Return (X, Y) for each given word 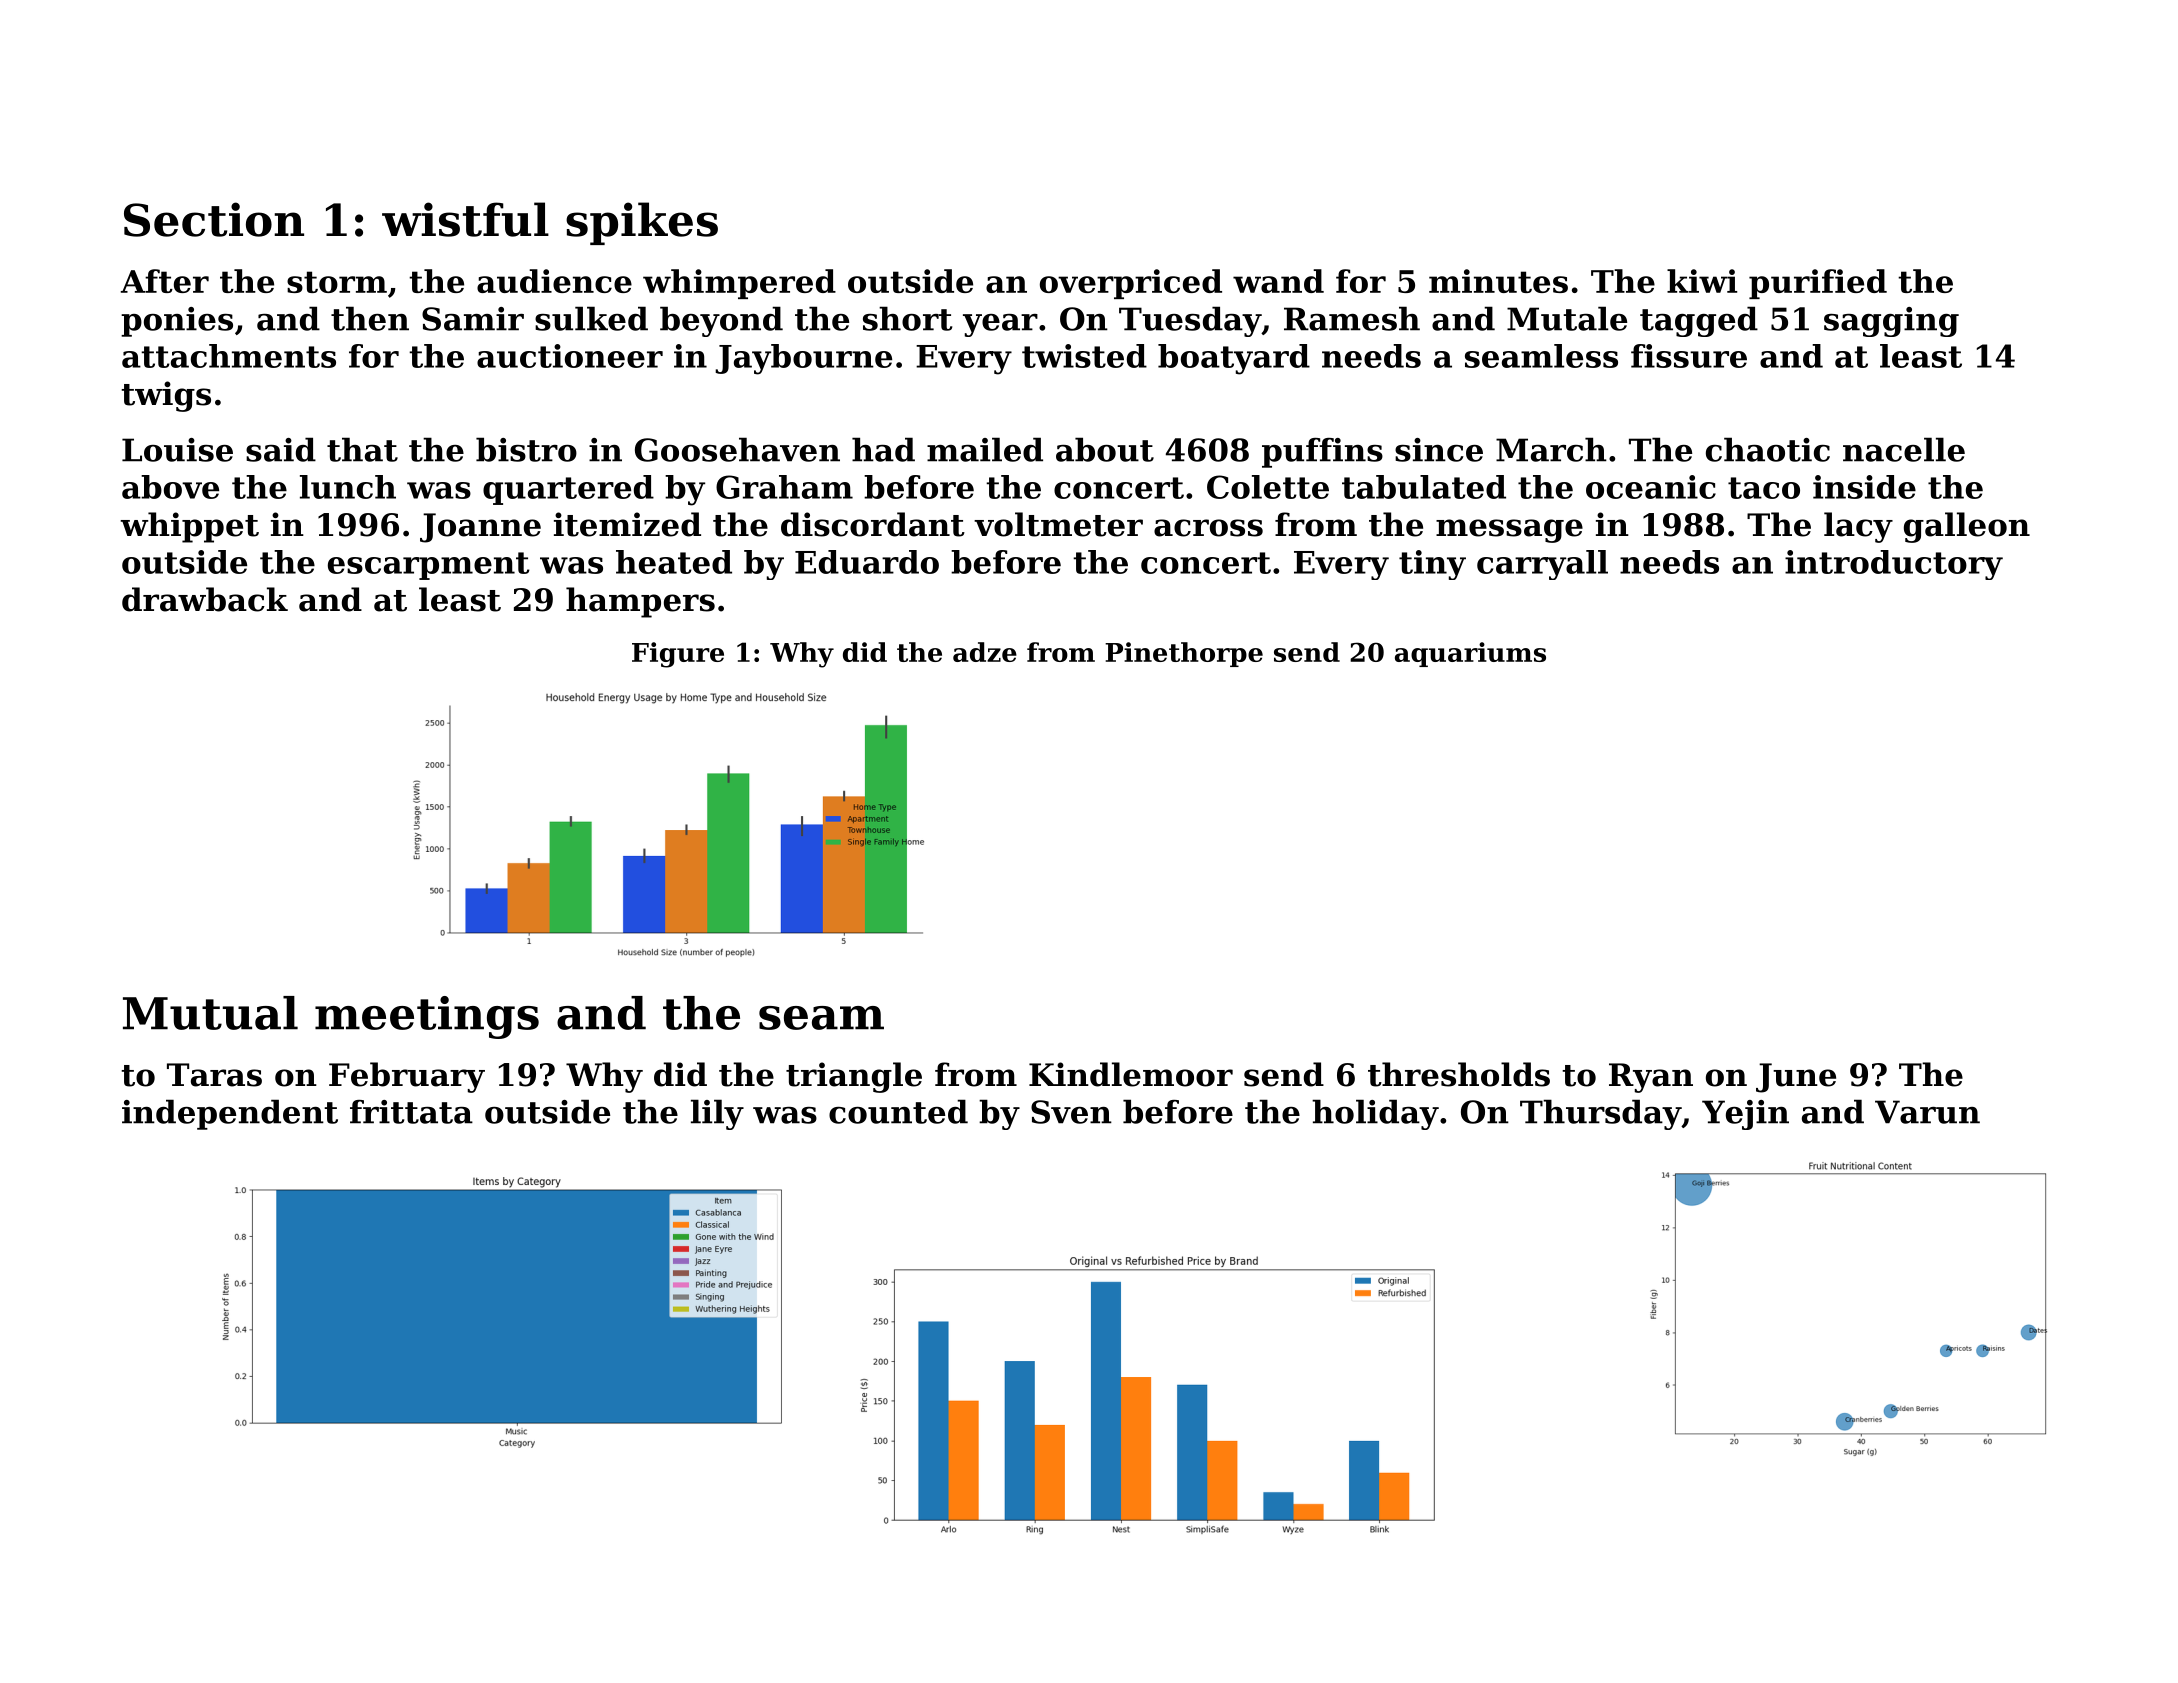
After (165, 281)
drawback (205, 599)
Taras (214, 1075)
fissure (1689, 356)
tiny (1432, 565)
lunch (348, 487)
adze (985, 652)
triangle (854, 1077)
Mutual (210, 1013)
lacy (1858, 527)
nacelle (1904, 449)
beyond (721, 321)
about (1105, 449)
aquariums (1470, 654)
